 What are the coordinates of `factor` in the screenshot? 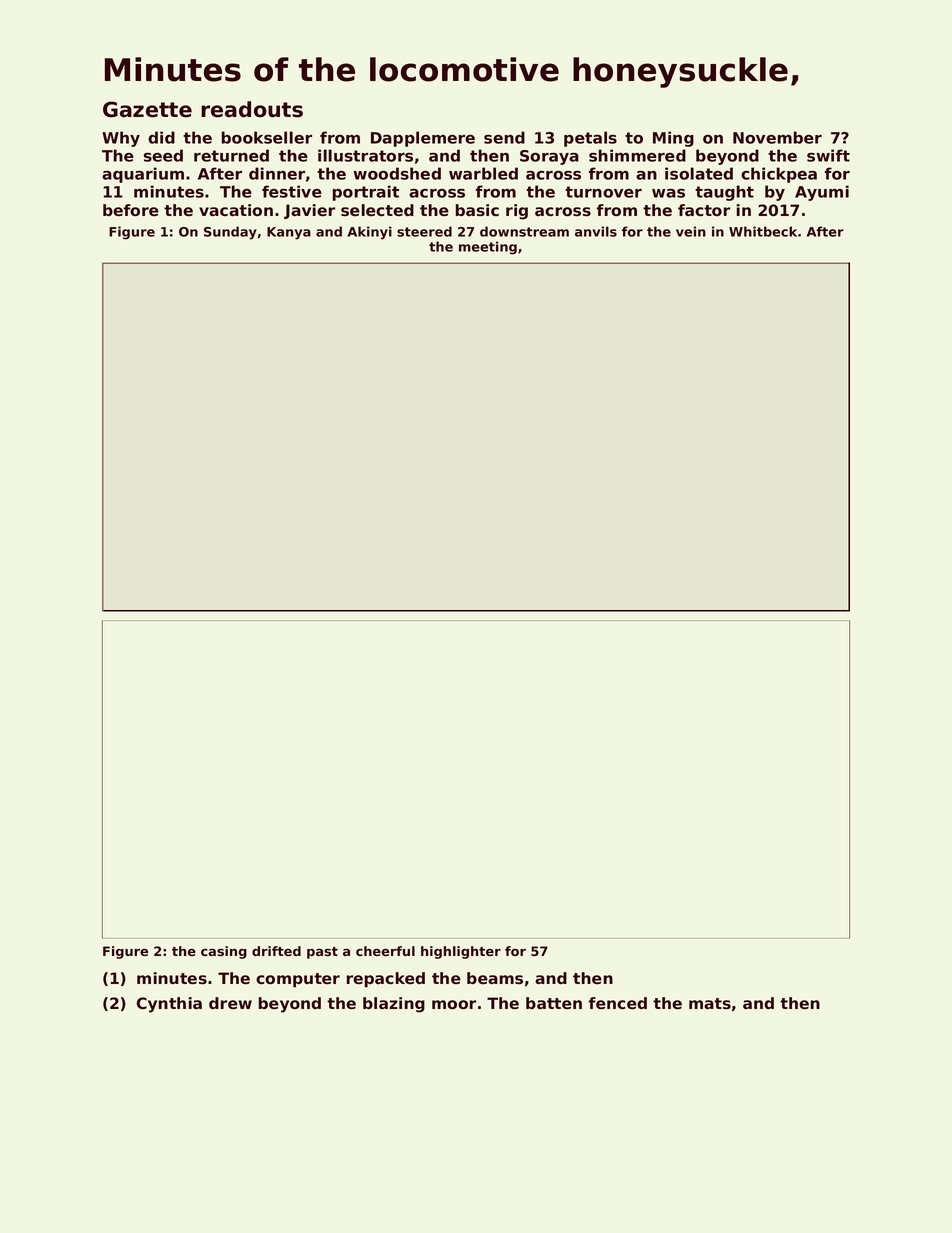 It's located at (704, 210).
